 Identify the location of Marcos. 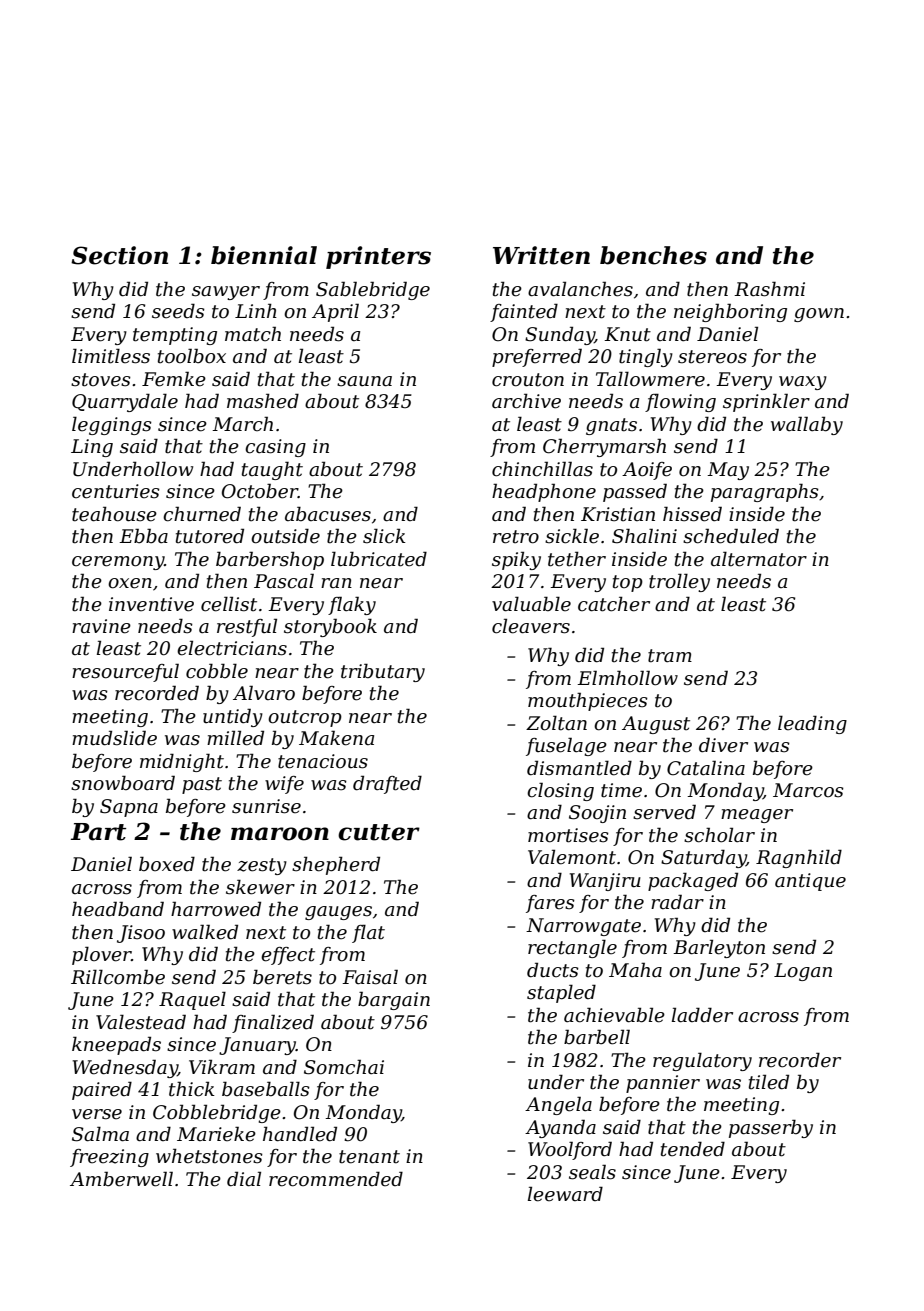
(808, 790).
